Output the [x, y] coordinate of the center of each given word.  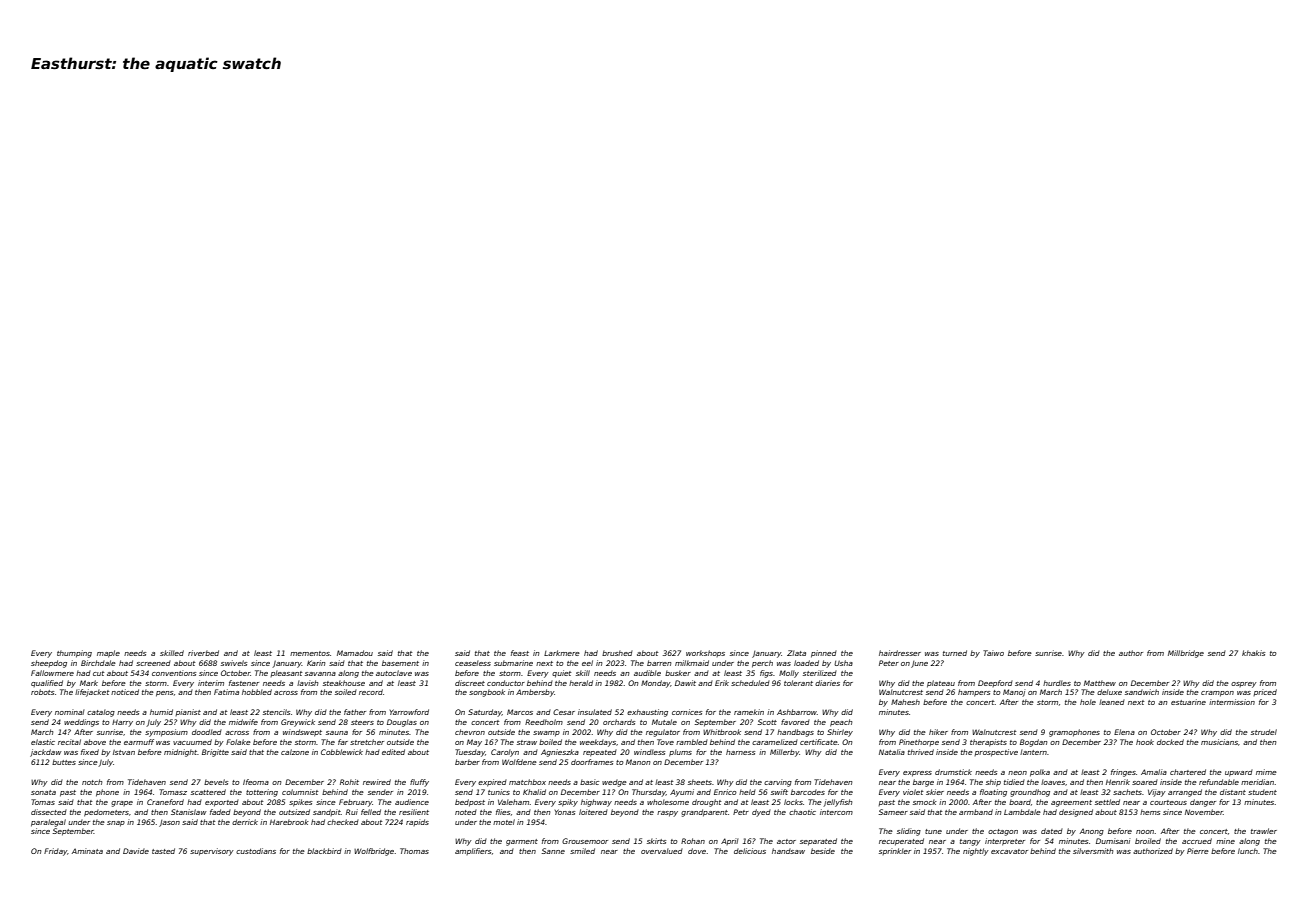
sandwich [1142, 692]
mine [1225, 841]
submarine [513, 663]
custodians [256, 851]
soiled [346, 692]
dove [697, 851]
